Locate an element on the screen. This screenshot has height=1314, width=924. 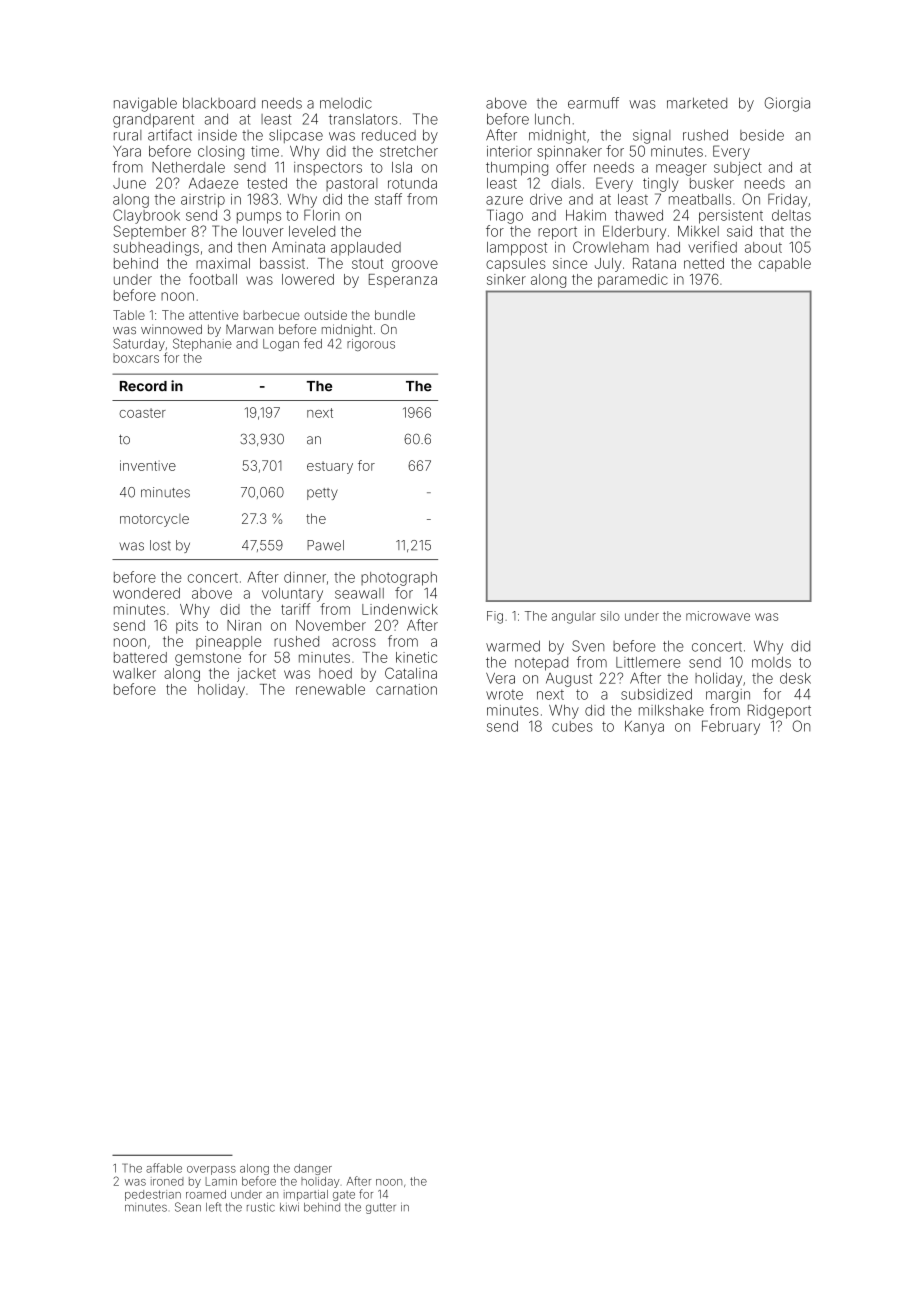
Table is located at coordinates (129, 315).
